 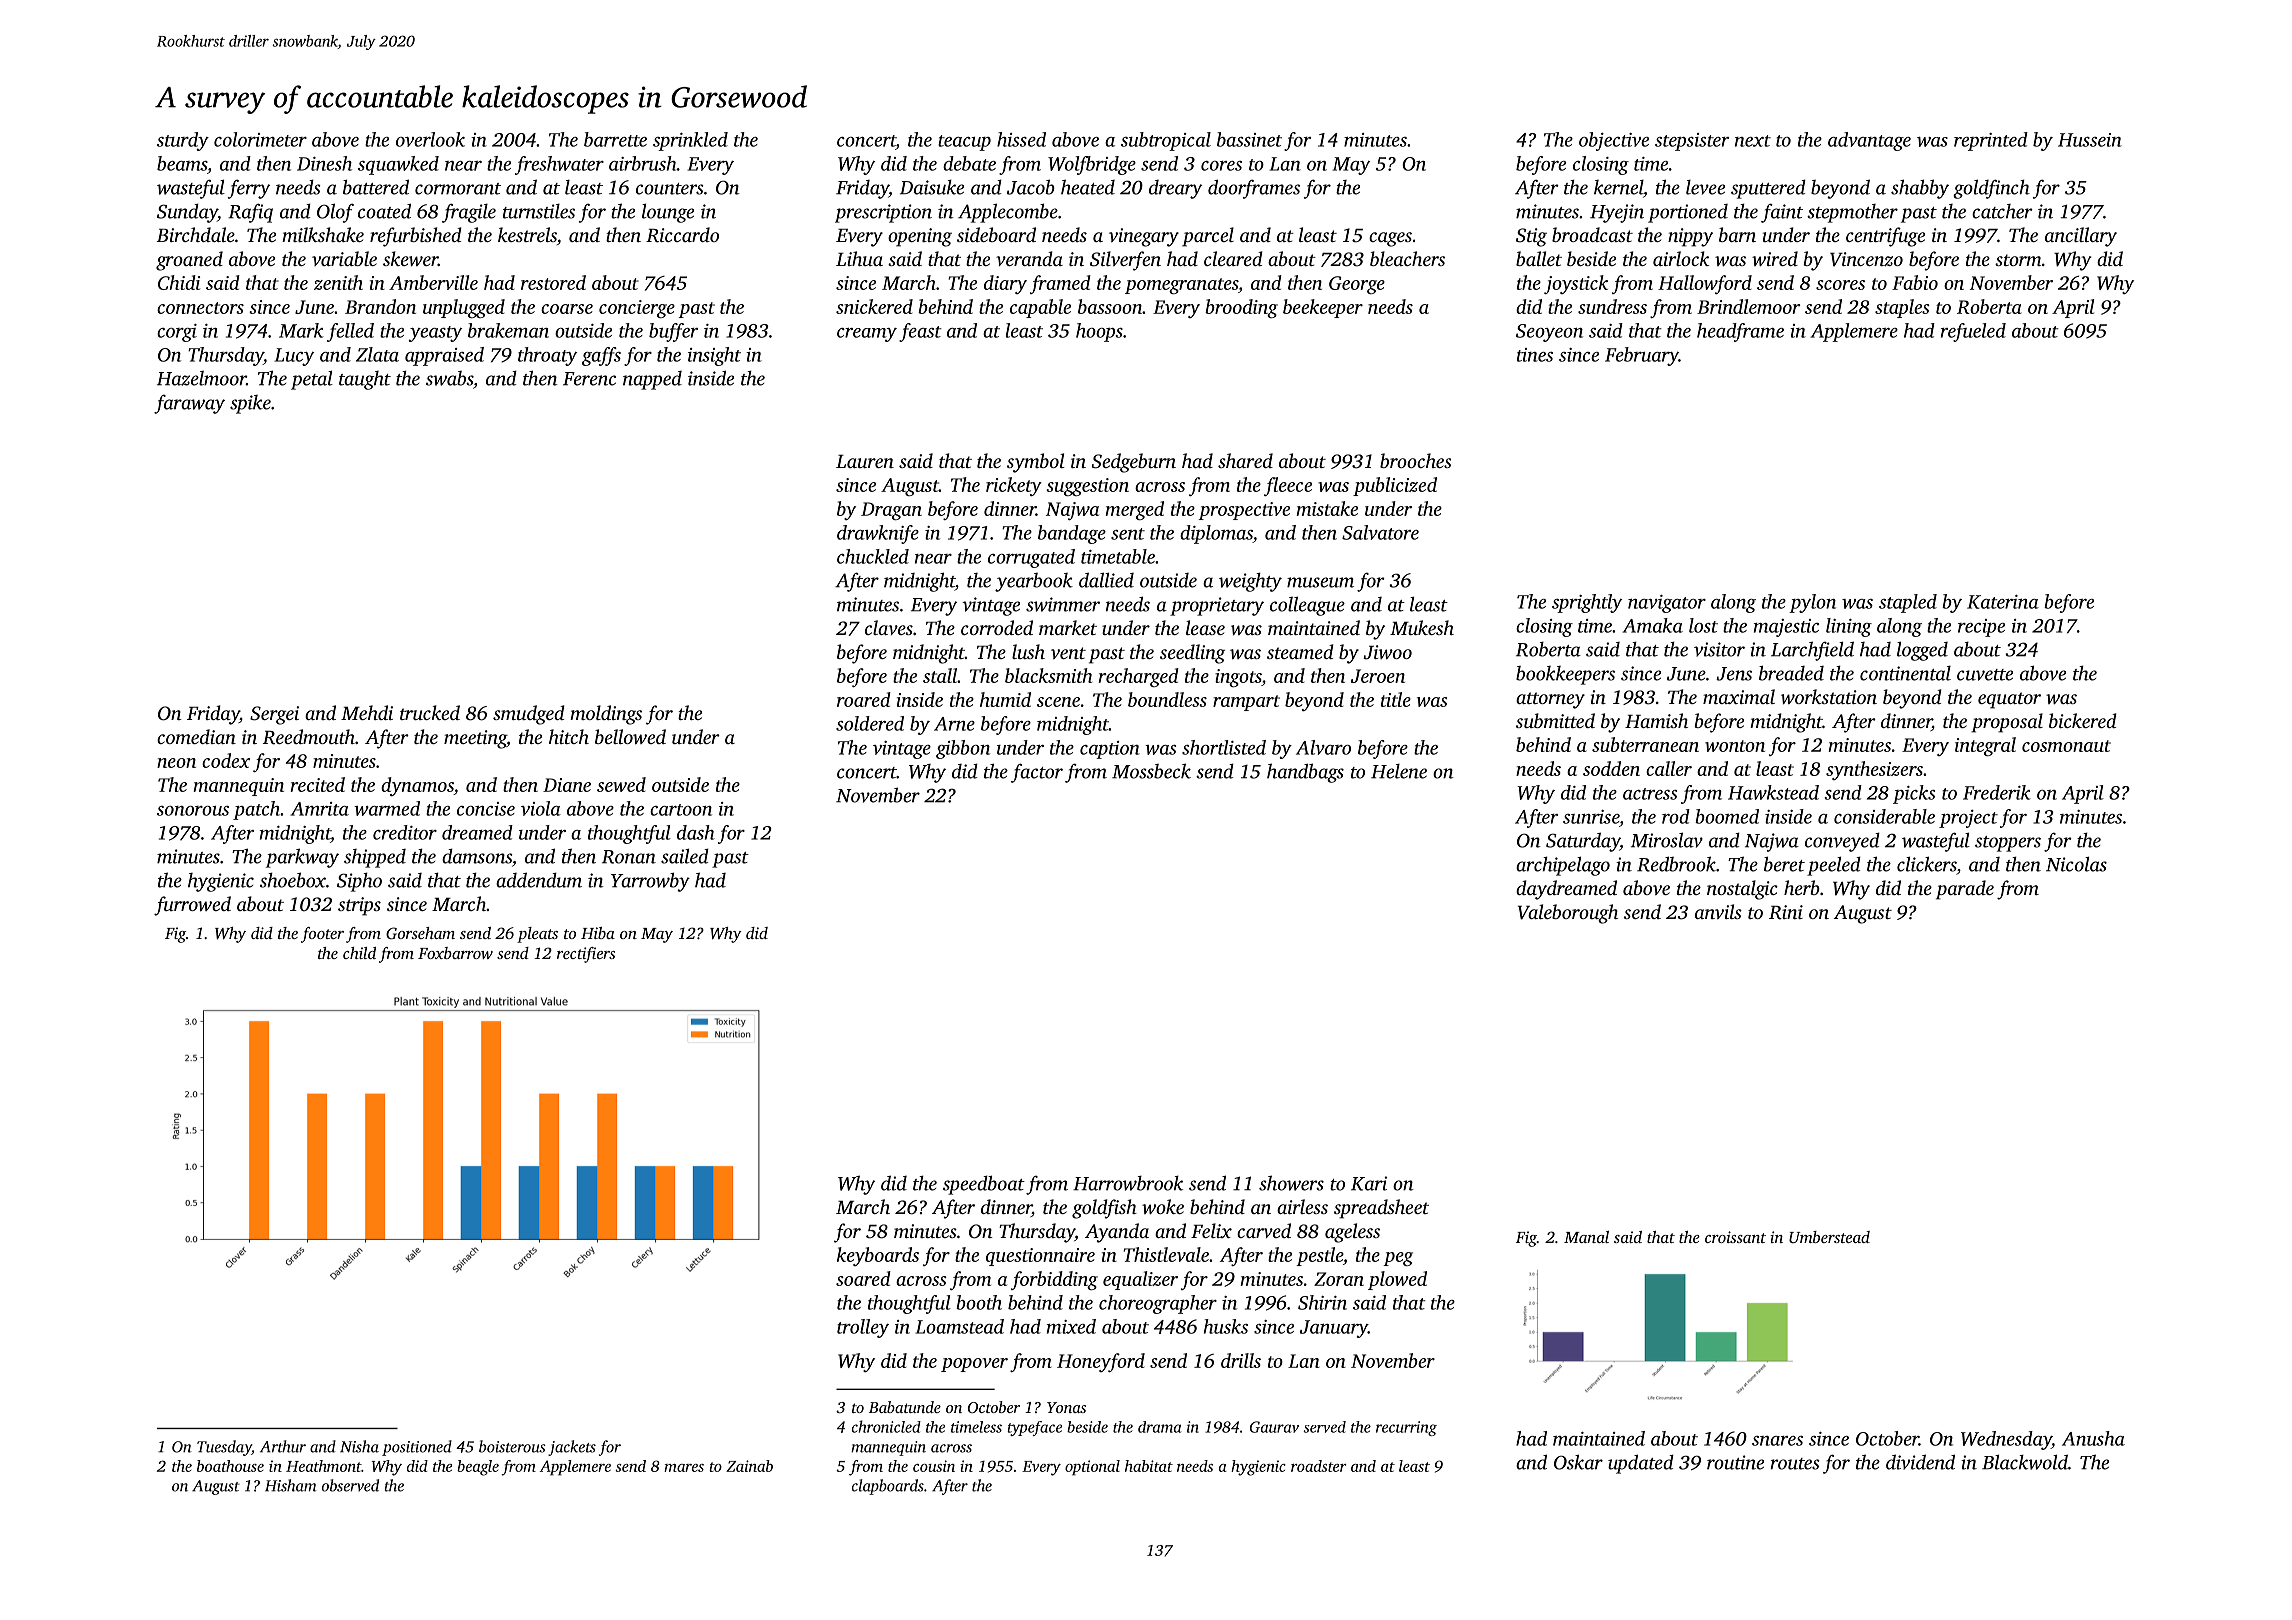 I want to click on Kari, so click(x=1369, y=1183).
